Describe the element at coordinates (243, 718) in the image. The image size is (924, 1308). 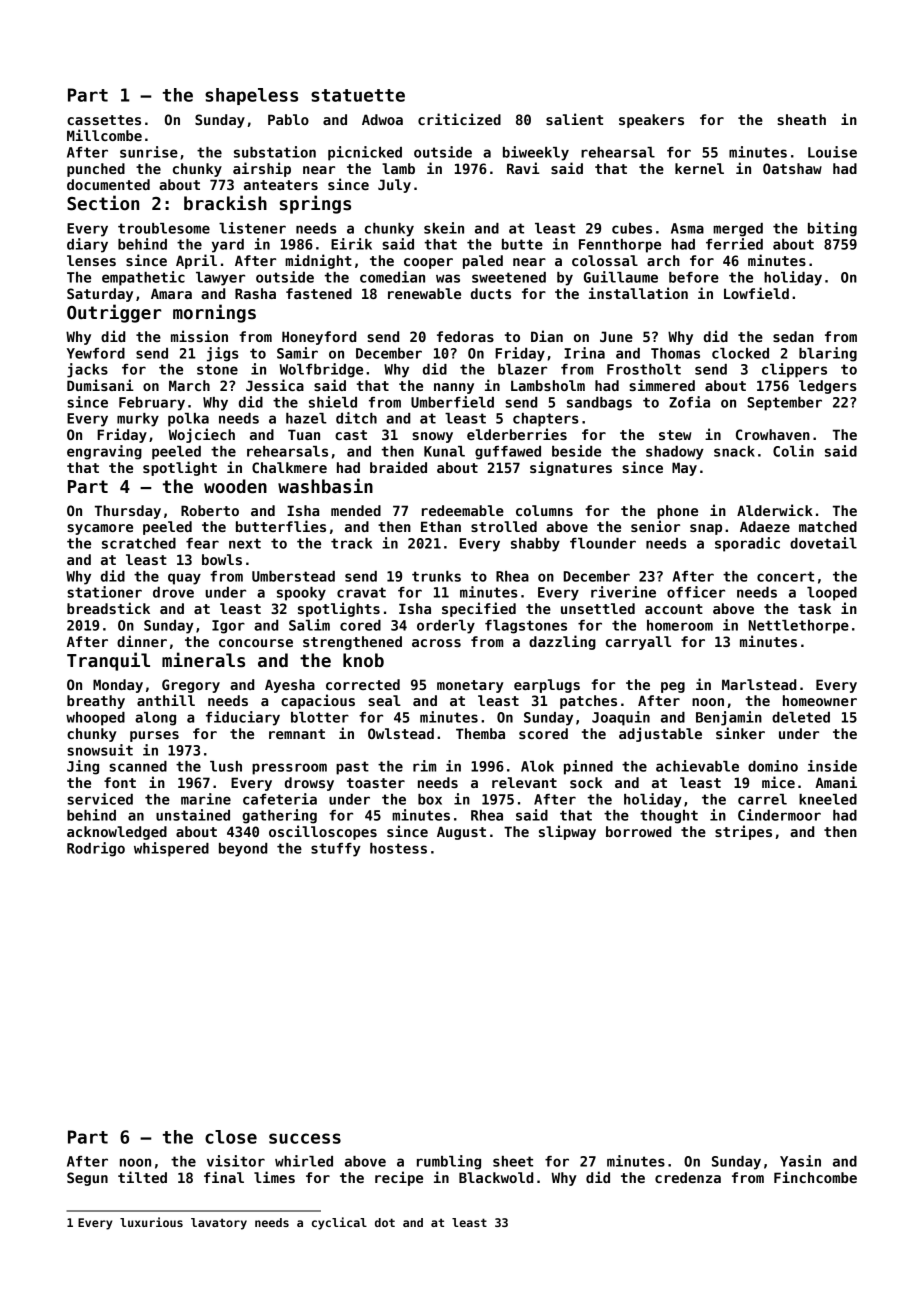
I see `fiduciary` at that location.
